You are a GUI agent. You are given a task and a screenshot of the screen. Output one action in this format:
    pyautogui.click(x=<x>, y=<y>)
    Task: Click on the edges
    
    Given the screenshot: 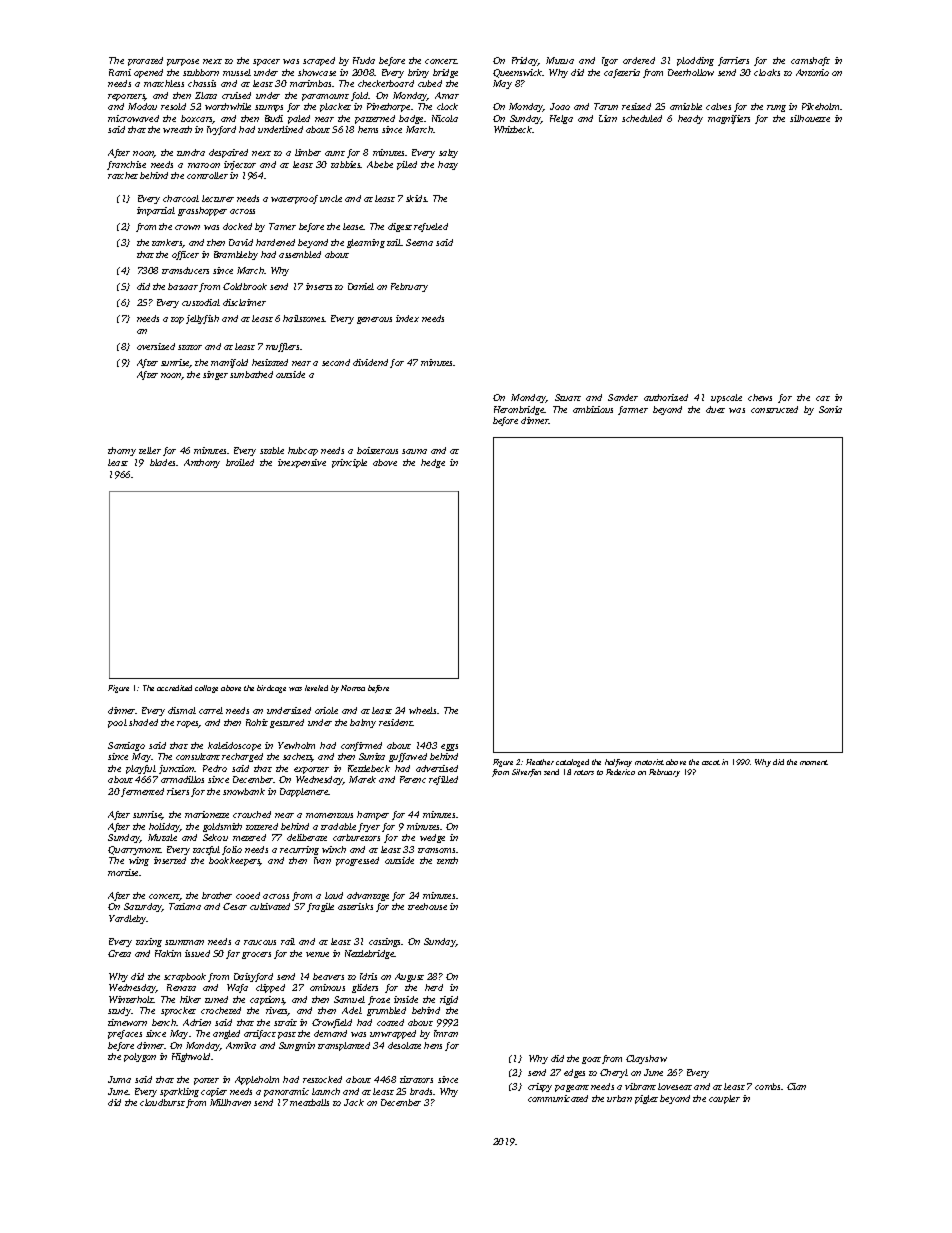 What is the action you would take?
    pyautogui.click(x=574, y=1073)
